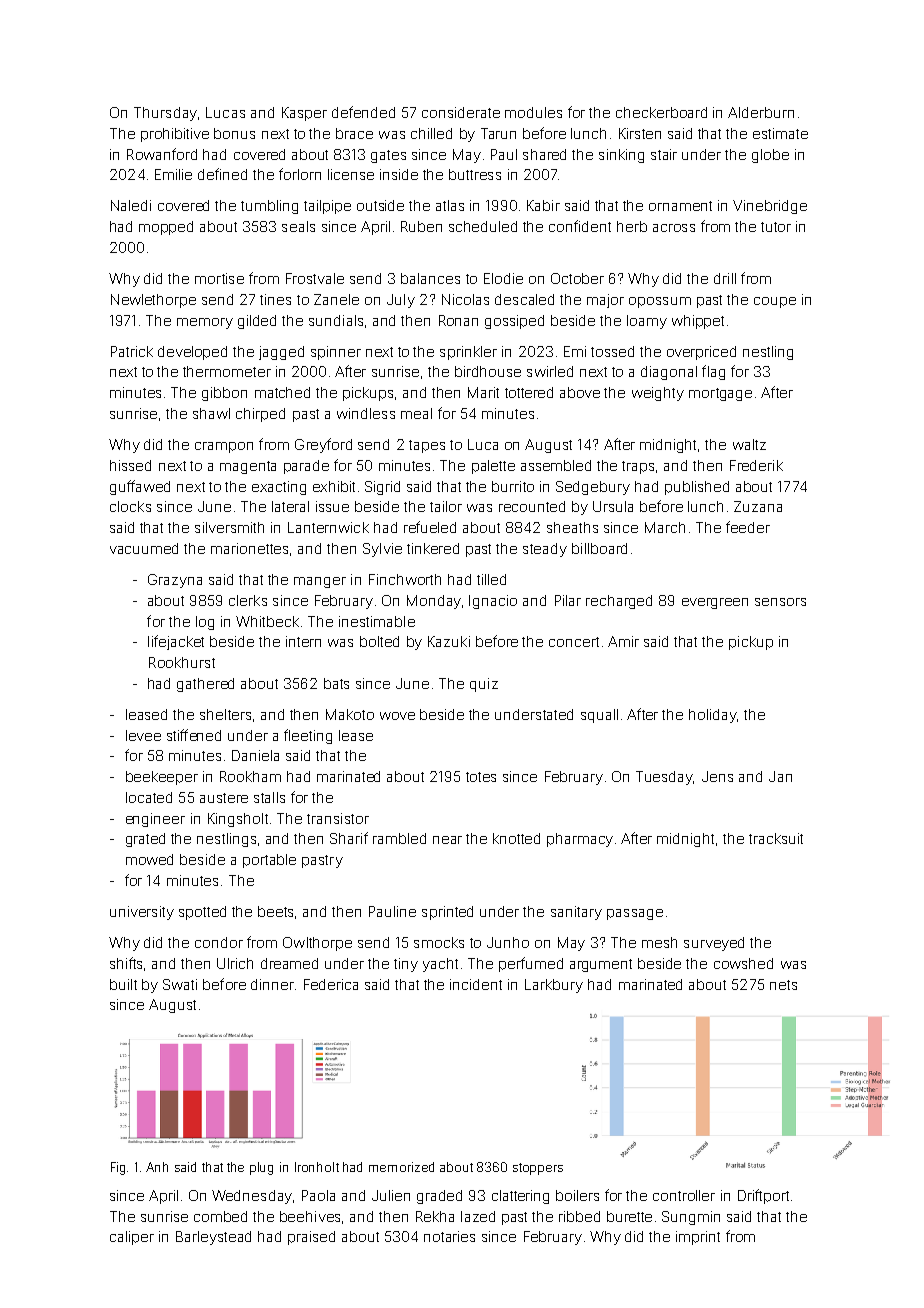 The height and width of the screenshot is (1308, 924). Describe the element at coordinates (397, 716) in the screenshot. I see `wove` at that location.
